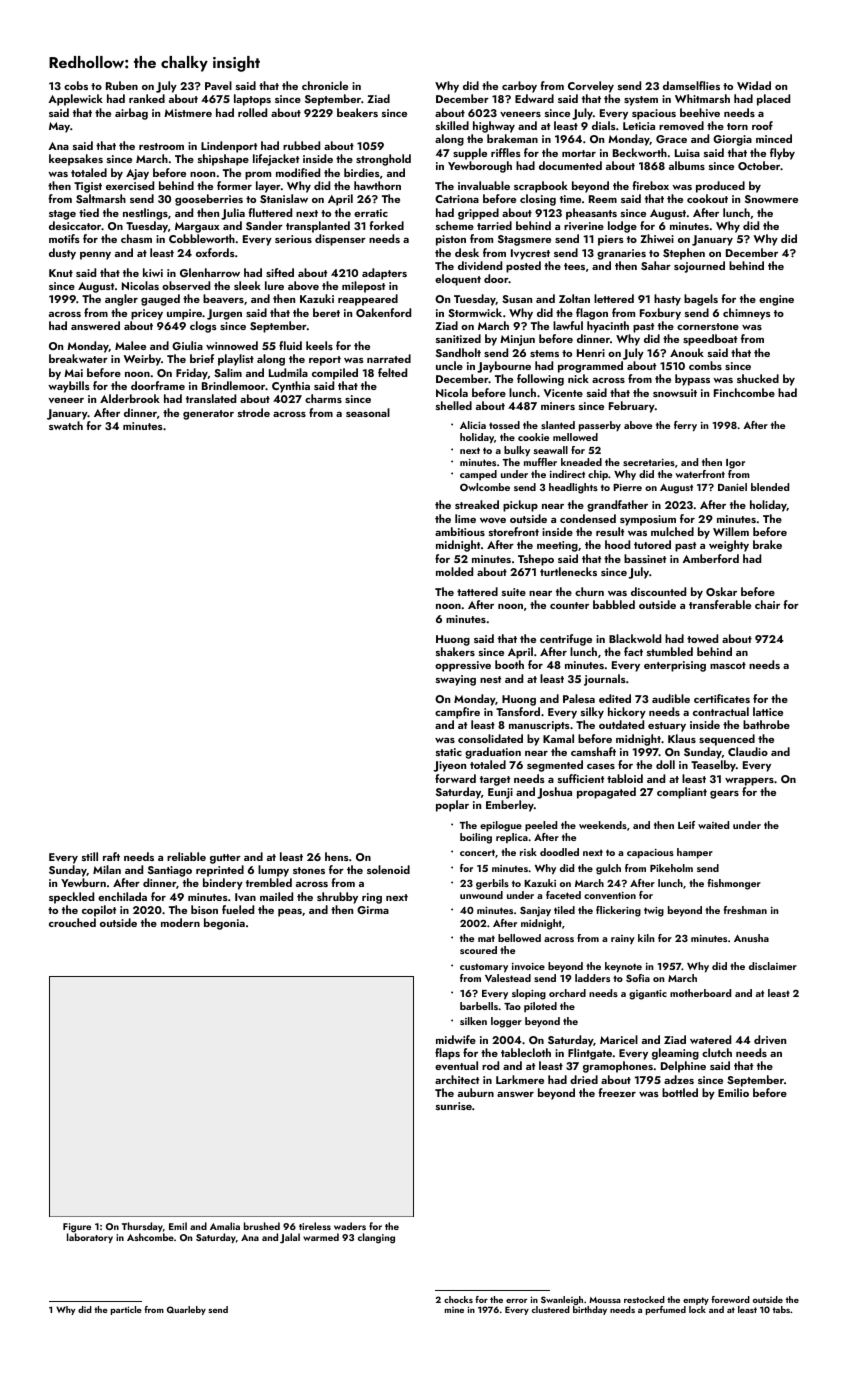 The image size is (849, 1400). What do you see at coordinates (732, 487) in the screenshot?
I see `Daniel` at bounding box center [732, 487].
